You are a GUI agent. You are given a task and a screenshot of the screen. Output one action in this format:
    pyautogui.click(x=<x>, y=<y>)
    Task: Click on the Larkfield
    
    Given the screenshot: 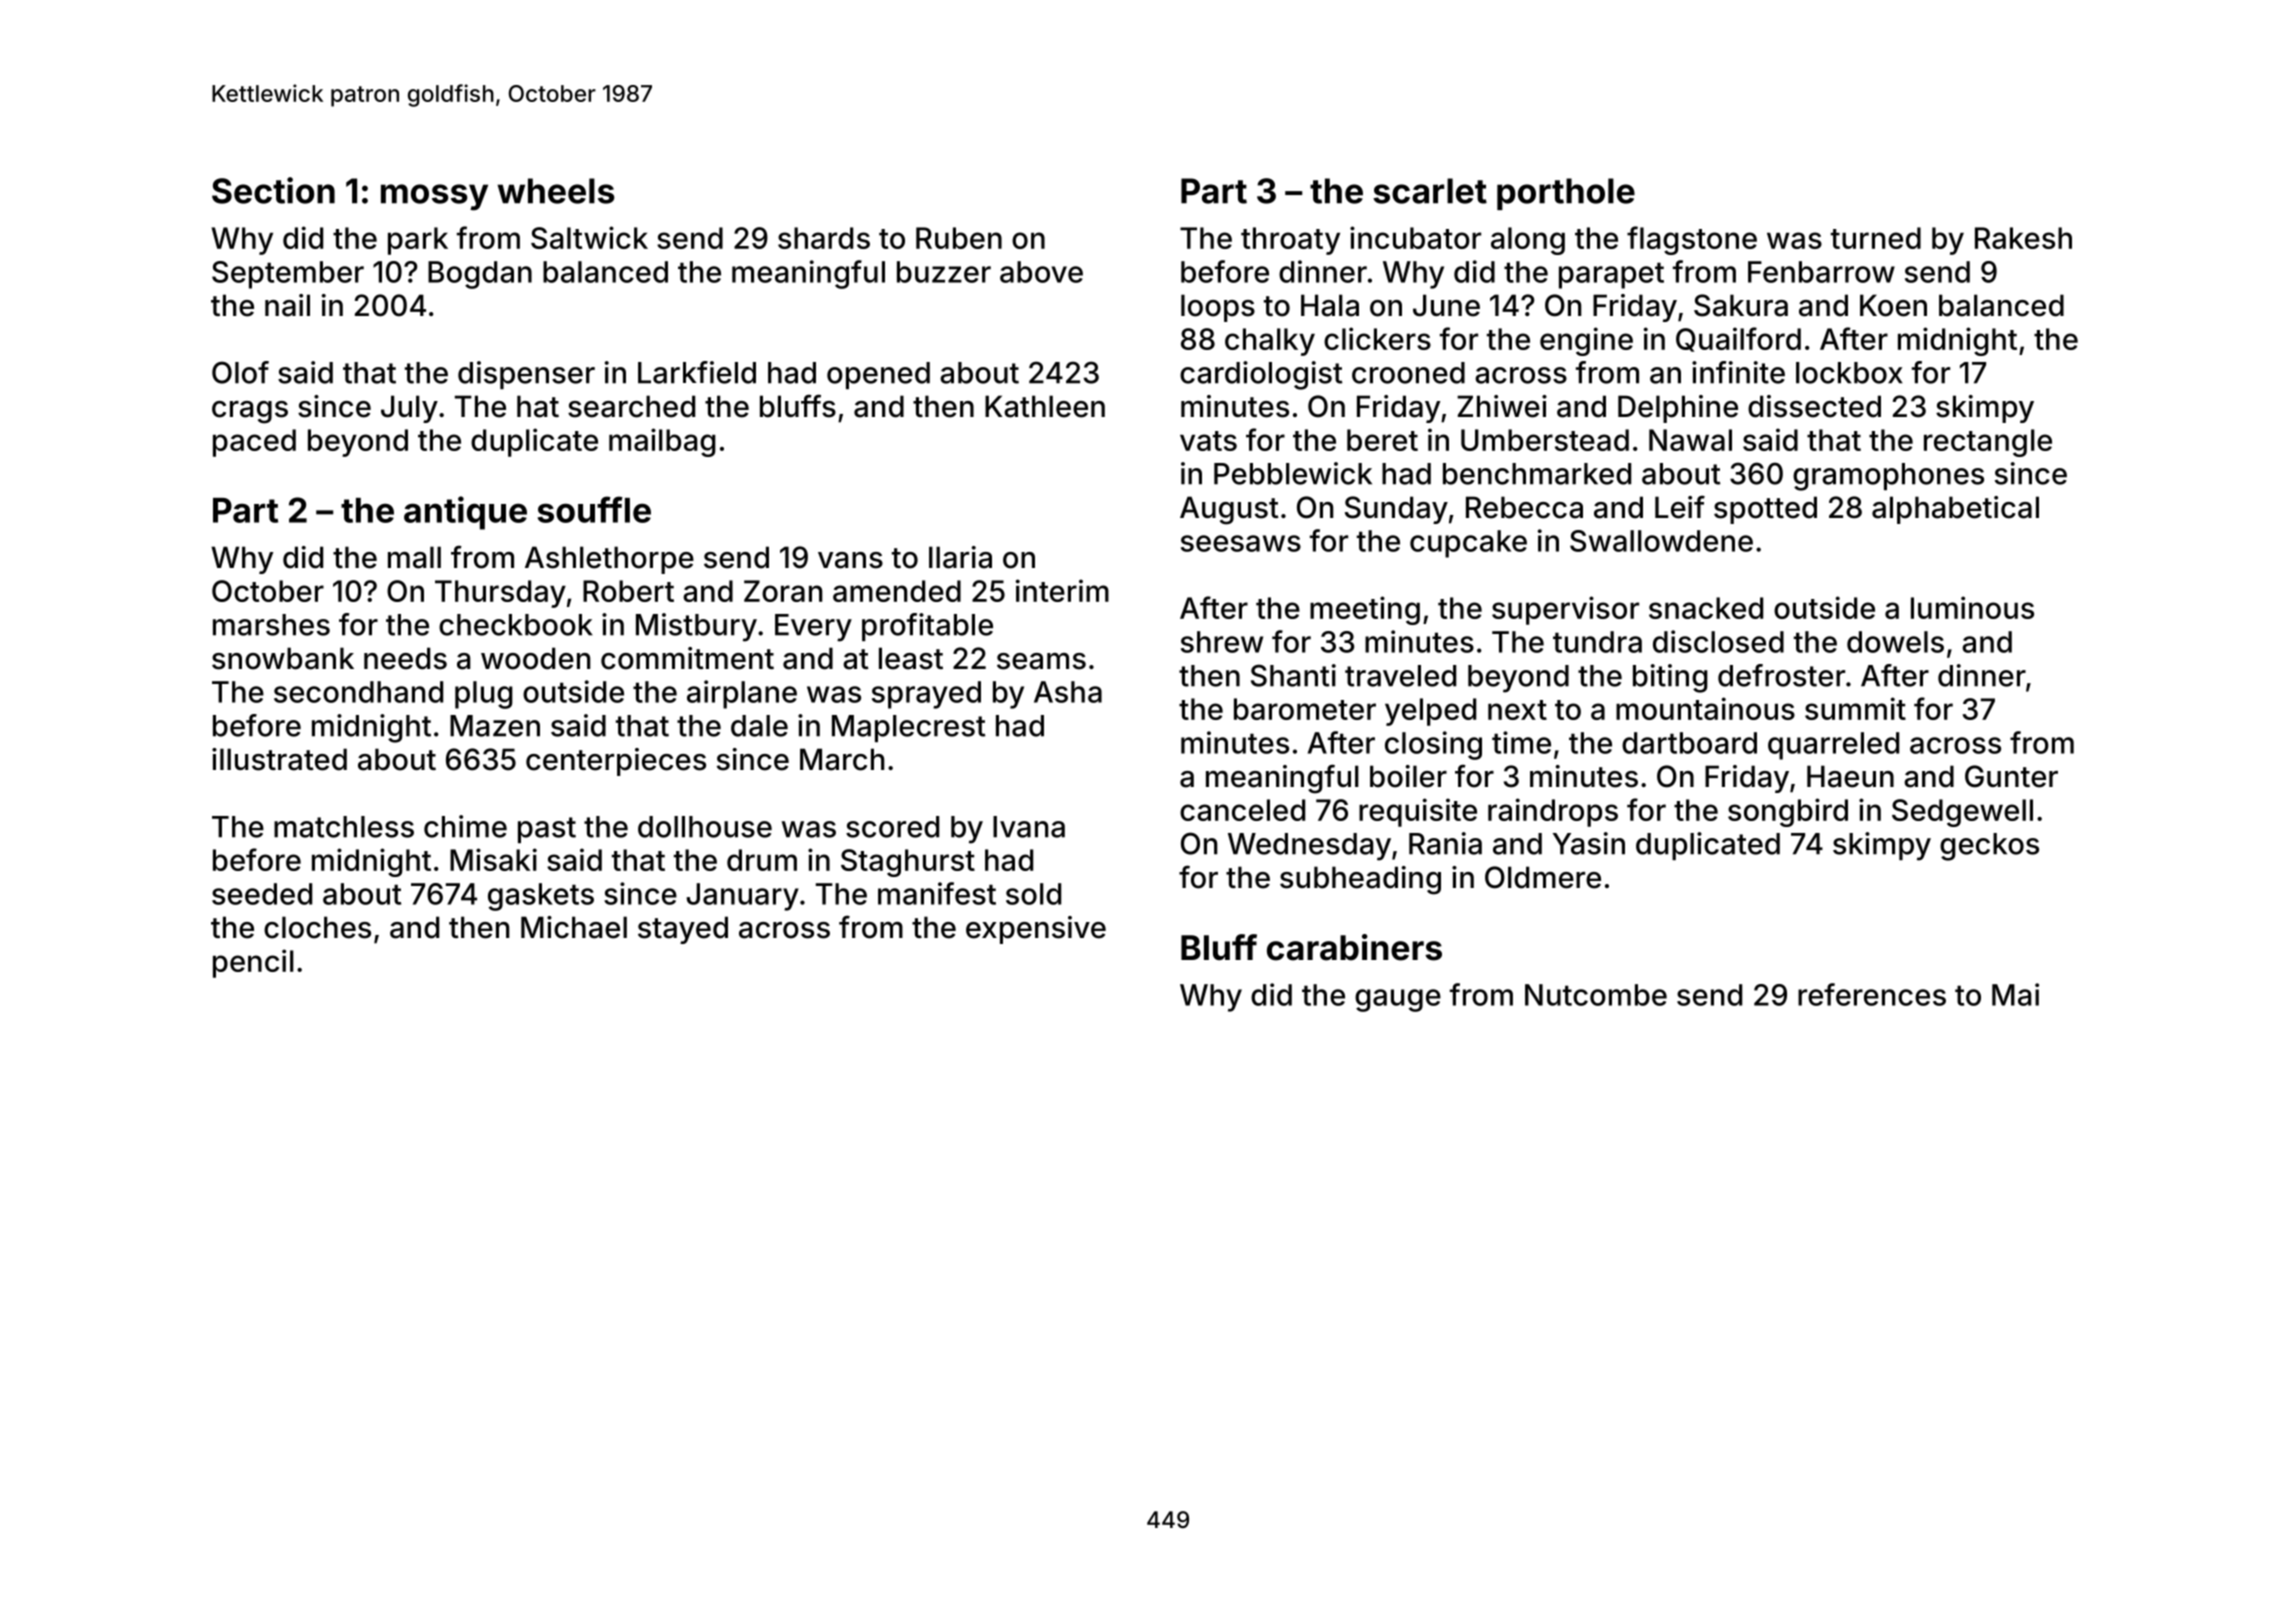 What is the action you would take?
    pyautogui.click(x=697, y=372)
